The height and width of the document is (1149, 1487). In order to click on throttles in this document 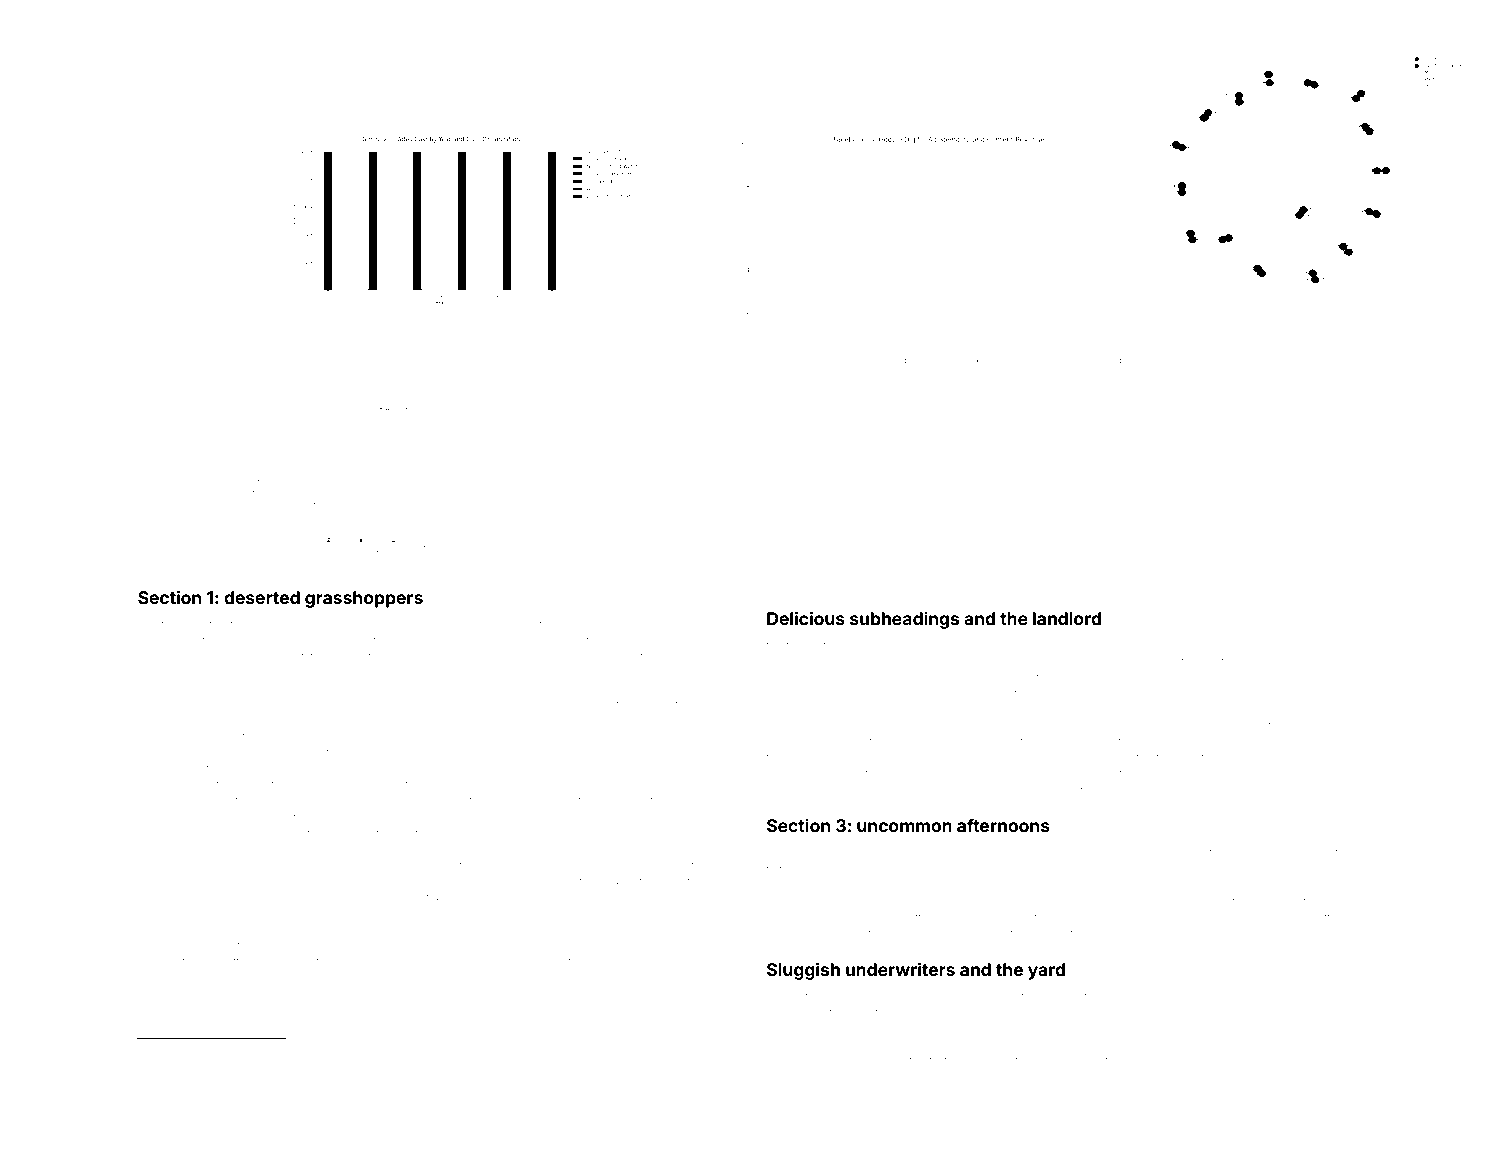, I will do `click(196, 1064)`.
